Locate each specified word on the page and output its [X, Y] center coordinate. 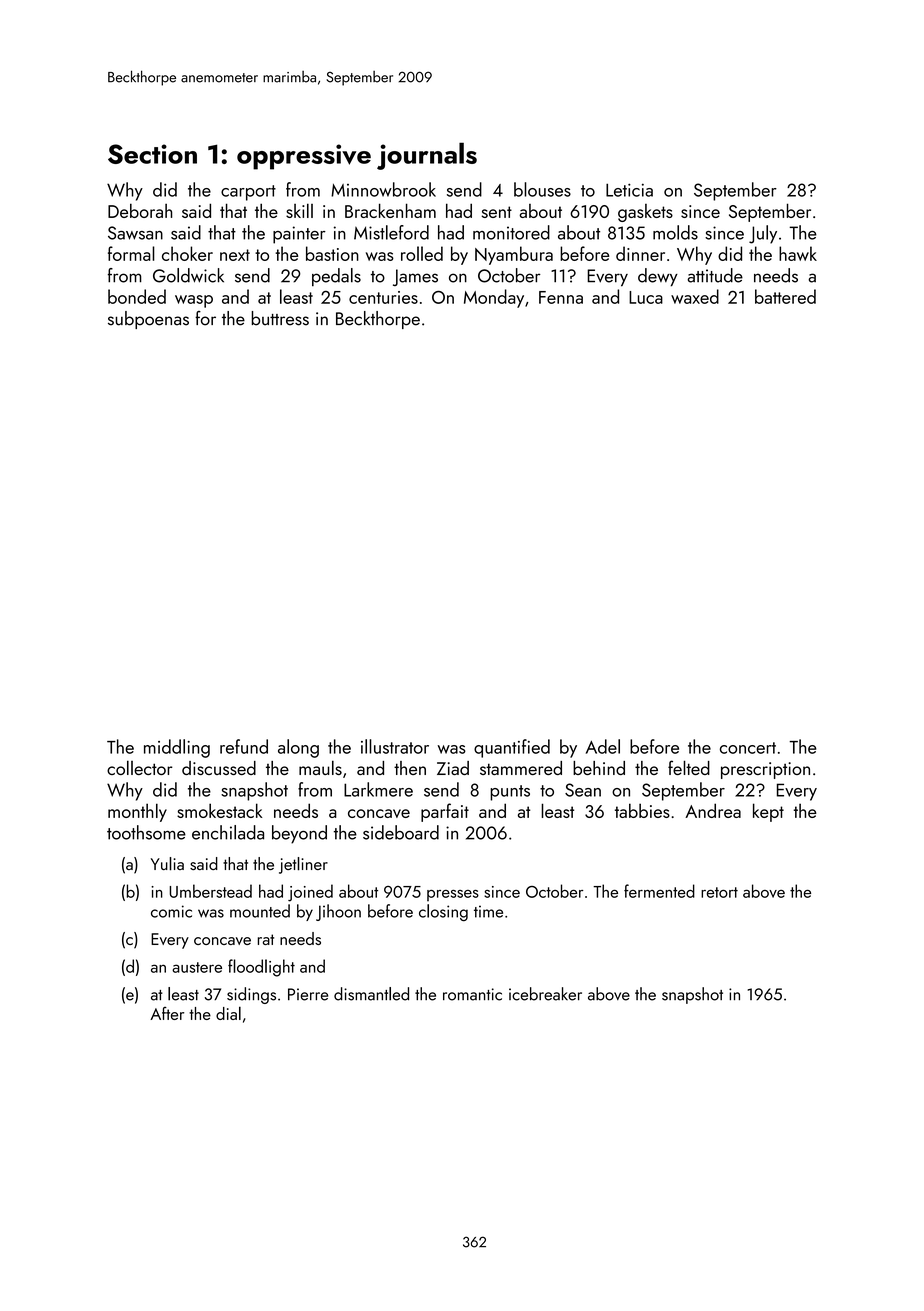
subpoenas [148, 320]
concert [748, 748]
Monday [494, 298]
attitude [715, 275]
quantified [512, 748]
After [167, 1013]
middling [177, 748]
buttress [280, 318]
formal [131, 253]
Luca [646, 297]
